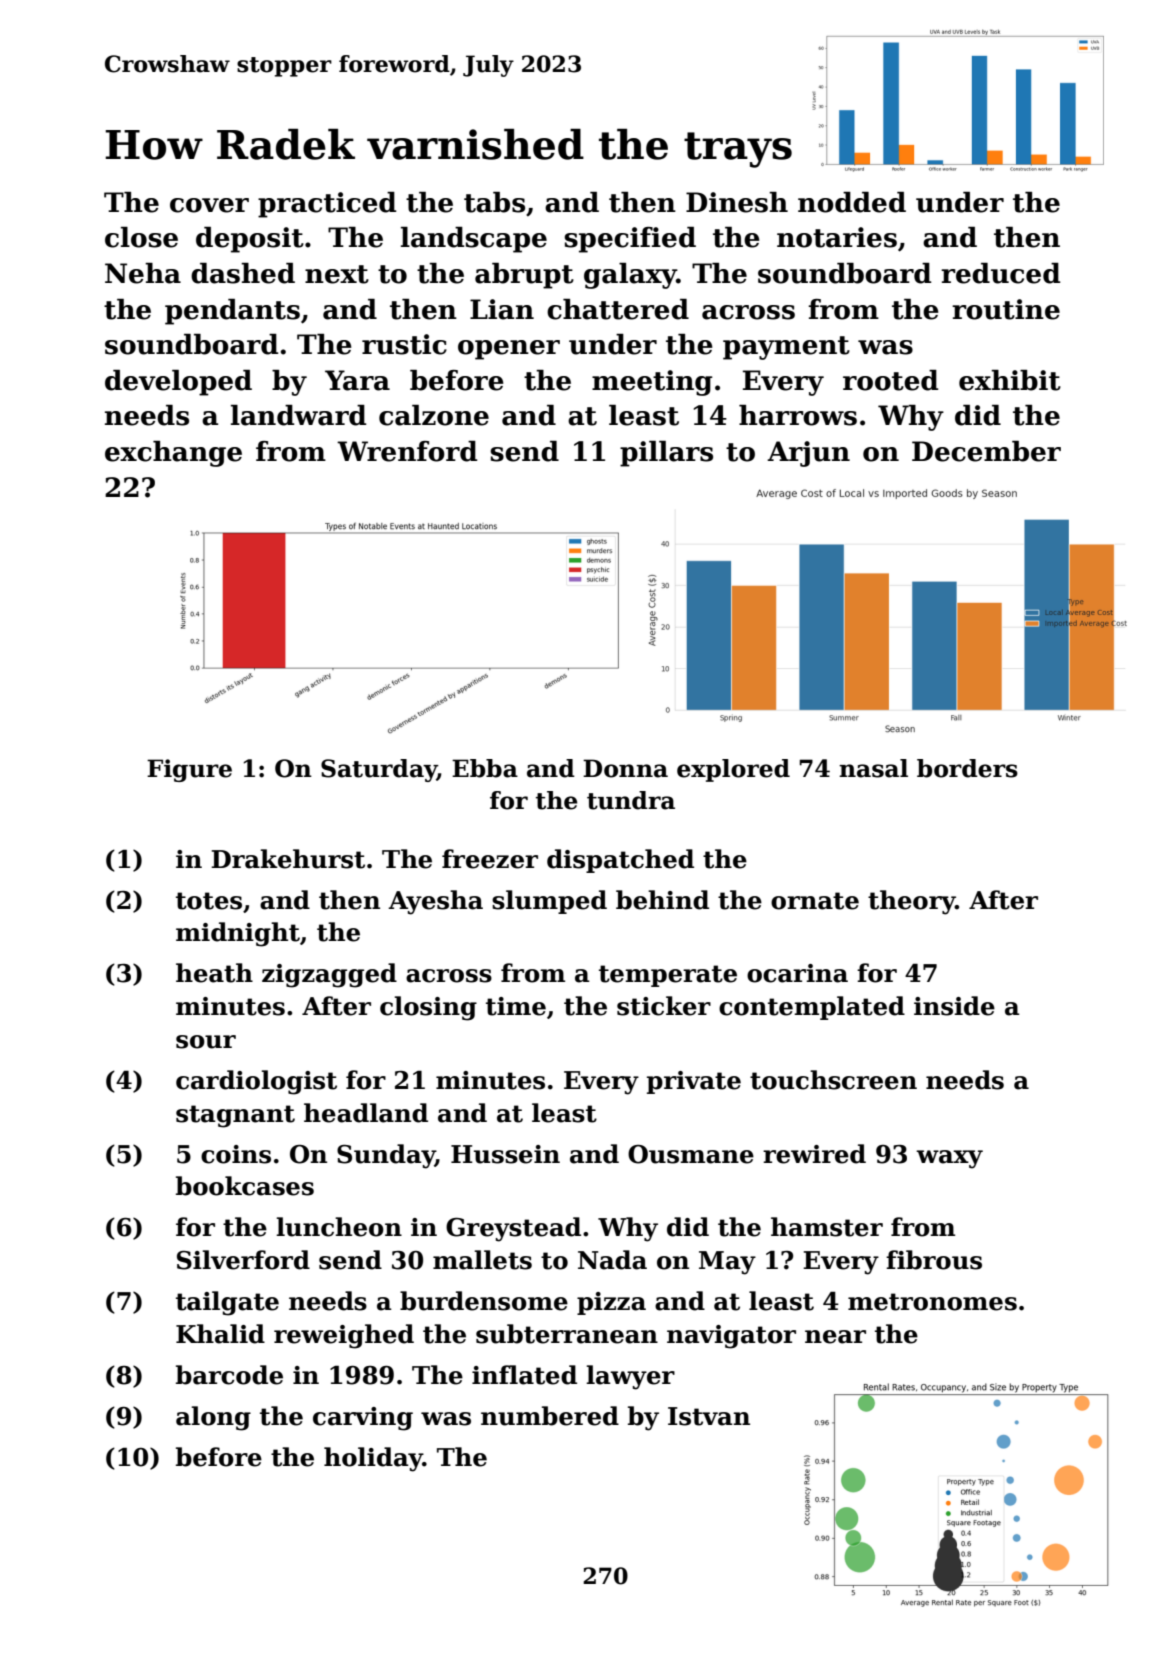 The width and height of the image is (1165, 1654). I want to click on notaries, so click(837, 237).
